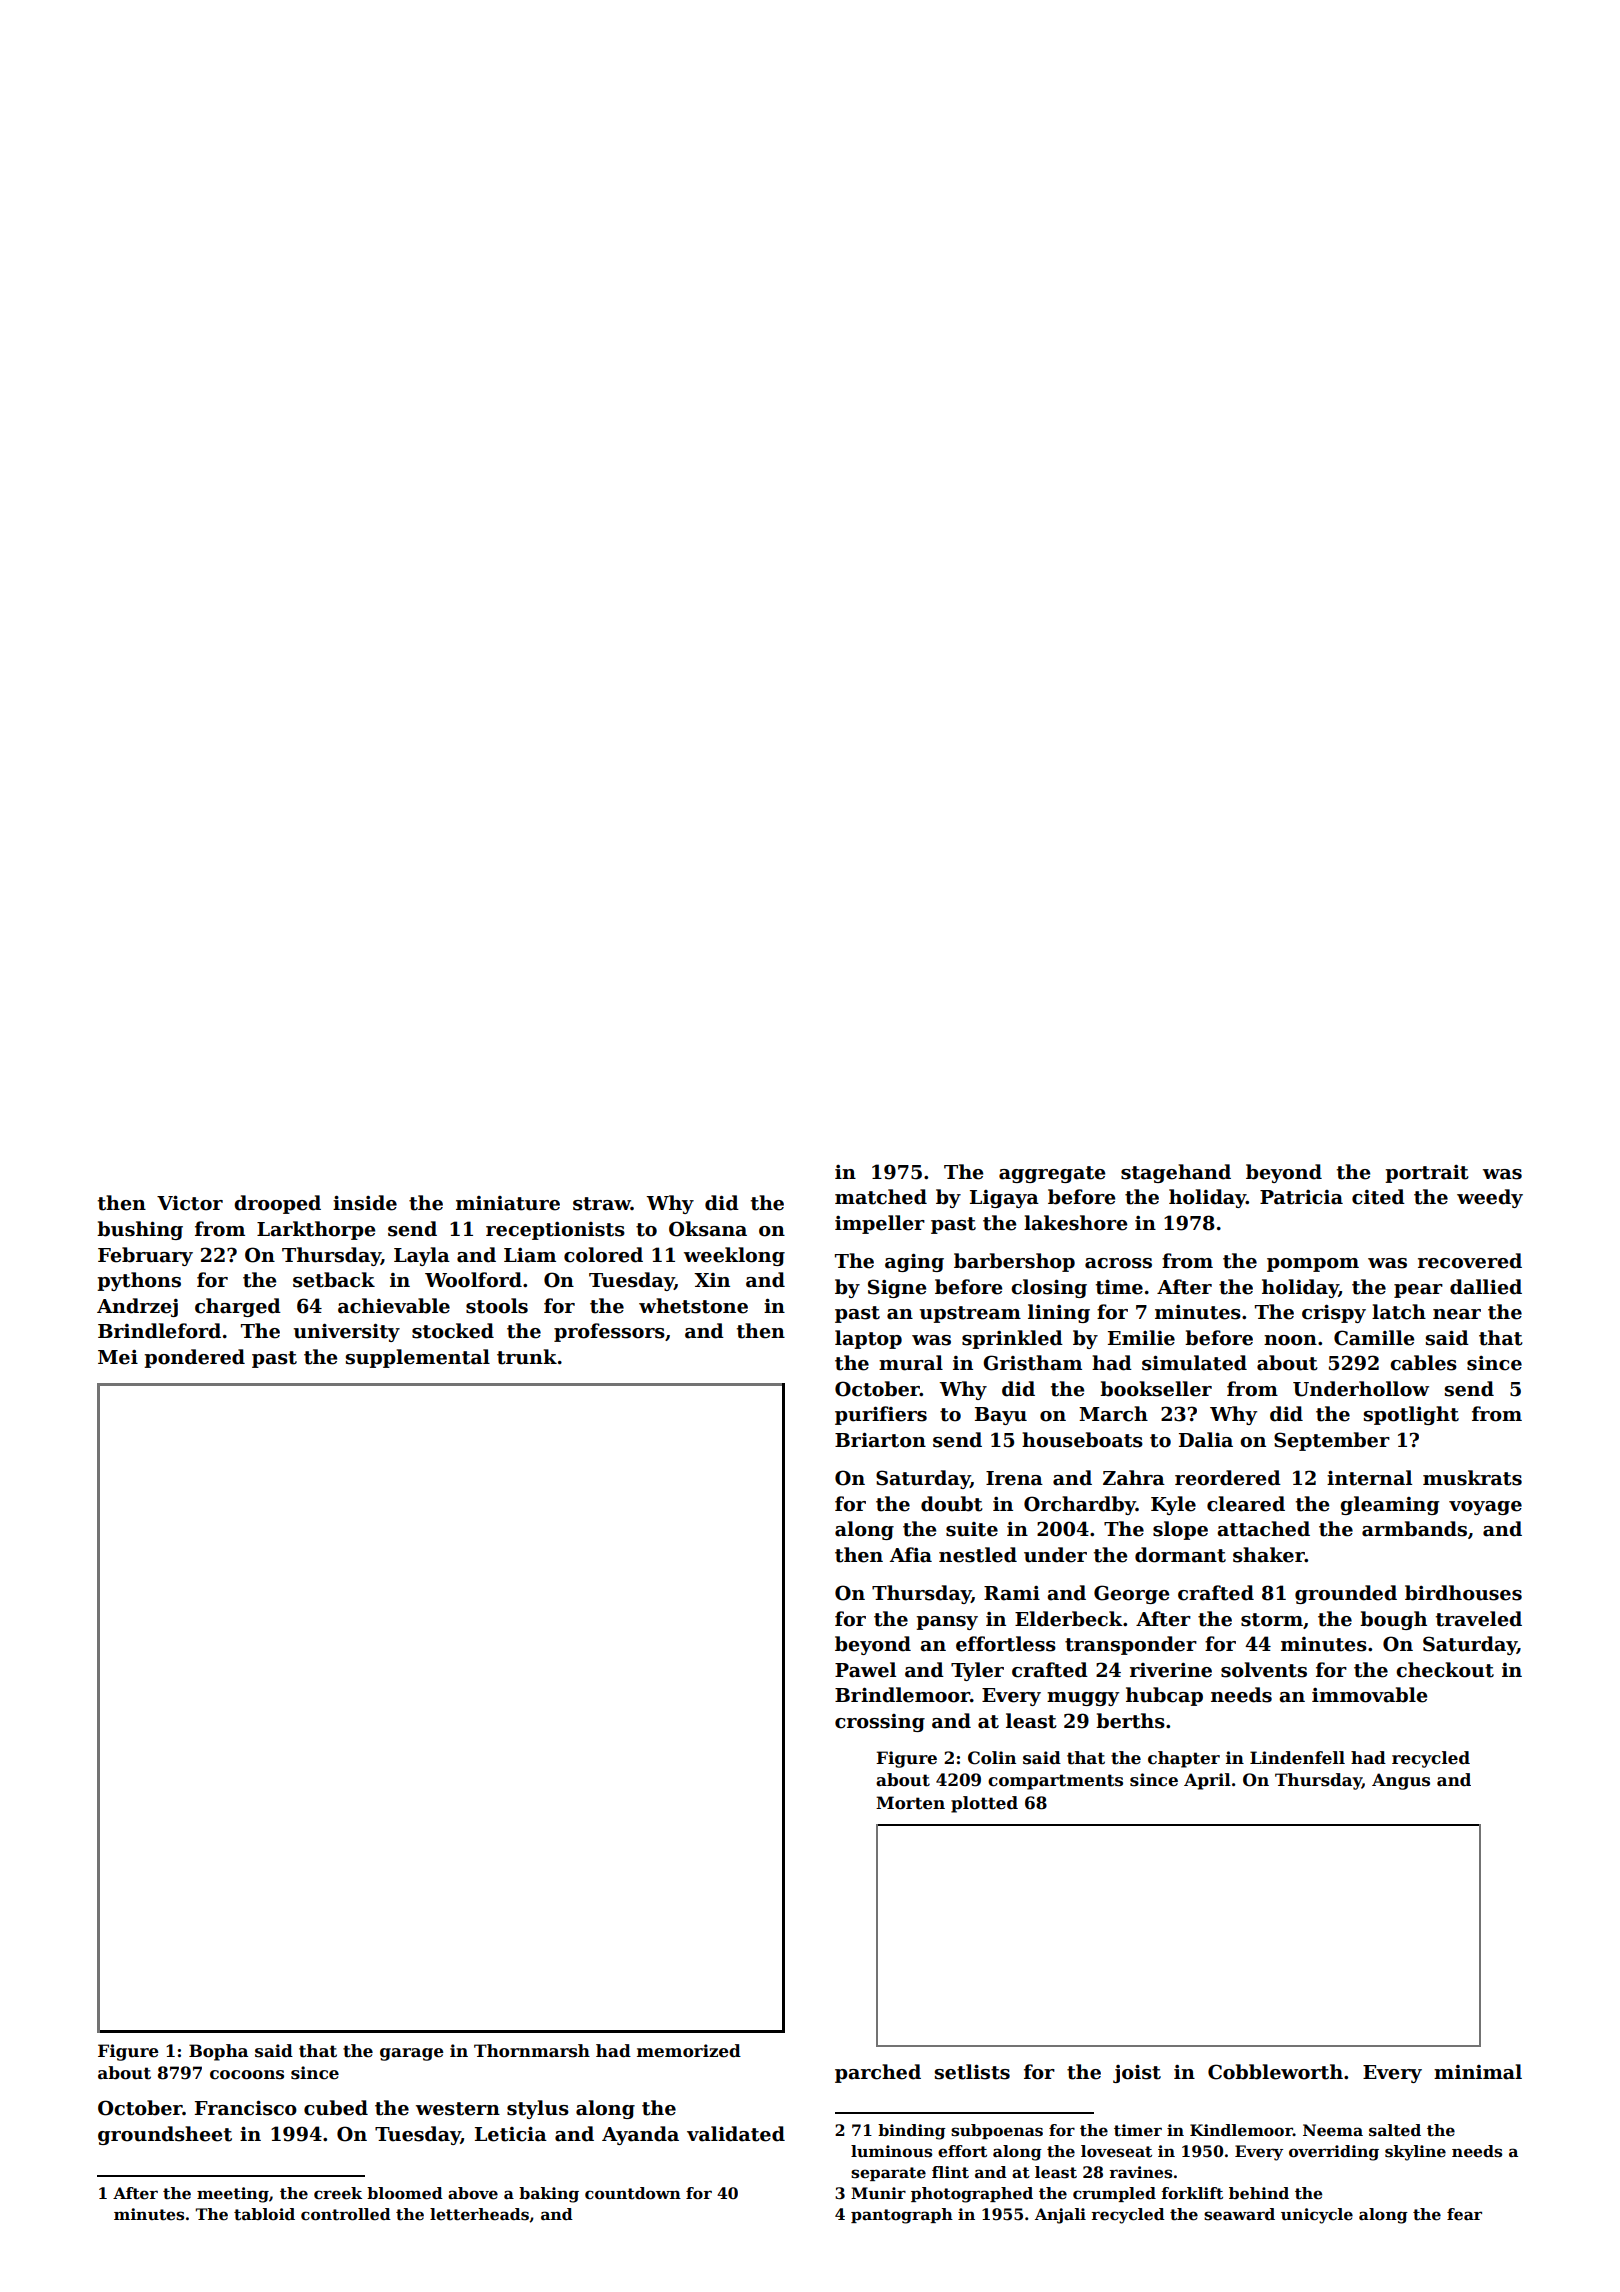 The height and width of the image is (2292, 1620). Describe the element at coordinates (1207, 1781) in the image. I see `April` at that location.
